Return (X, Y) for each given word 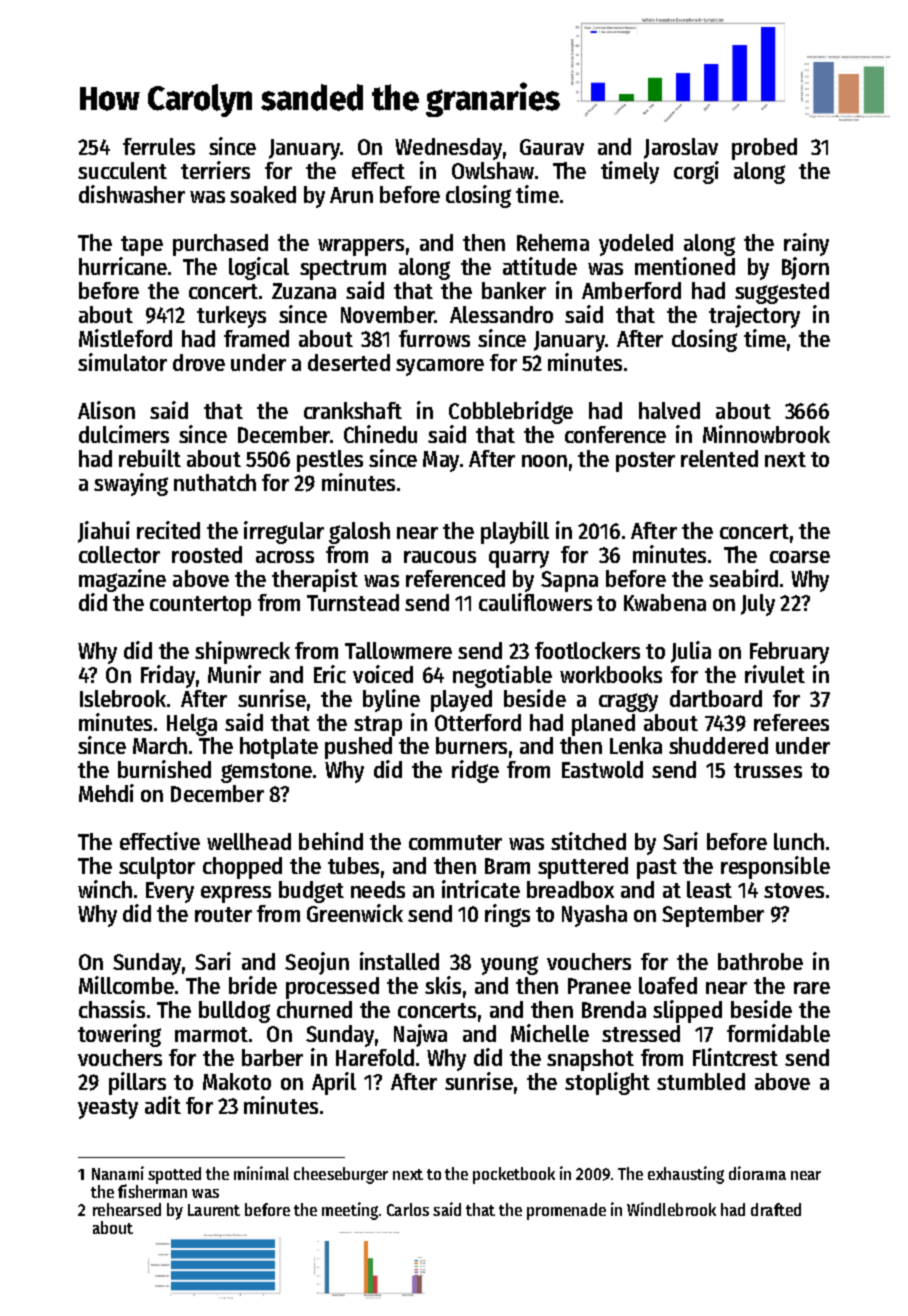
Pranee (599, 986)
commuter (455, 842)
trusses (768, 770)
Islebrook (123, 698)
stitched (588, 841)
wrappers (361, 247)
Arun (351, 195)
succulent (122, 170)
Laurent (214, 1210)
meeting (350, 1211)
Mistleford (125, 338)
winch (105, 889)
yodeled (636, 245)
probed (764, 149)
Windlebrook (671, 1209)
